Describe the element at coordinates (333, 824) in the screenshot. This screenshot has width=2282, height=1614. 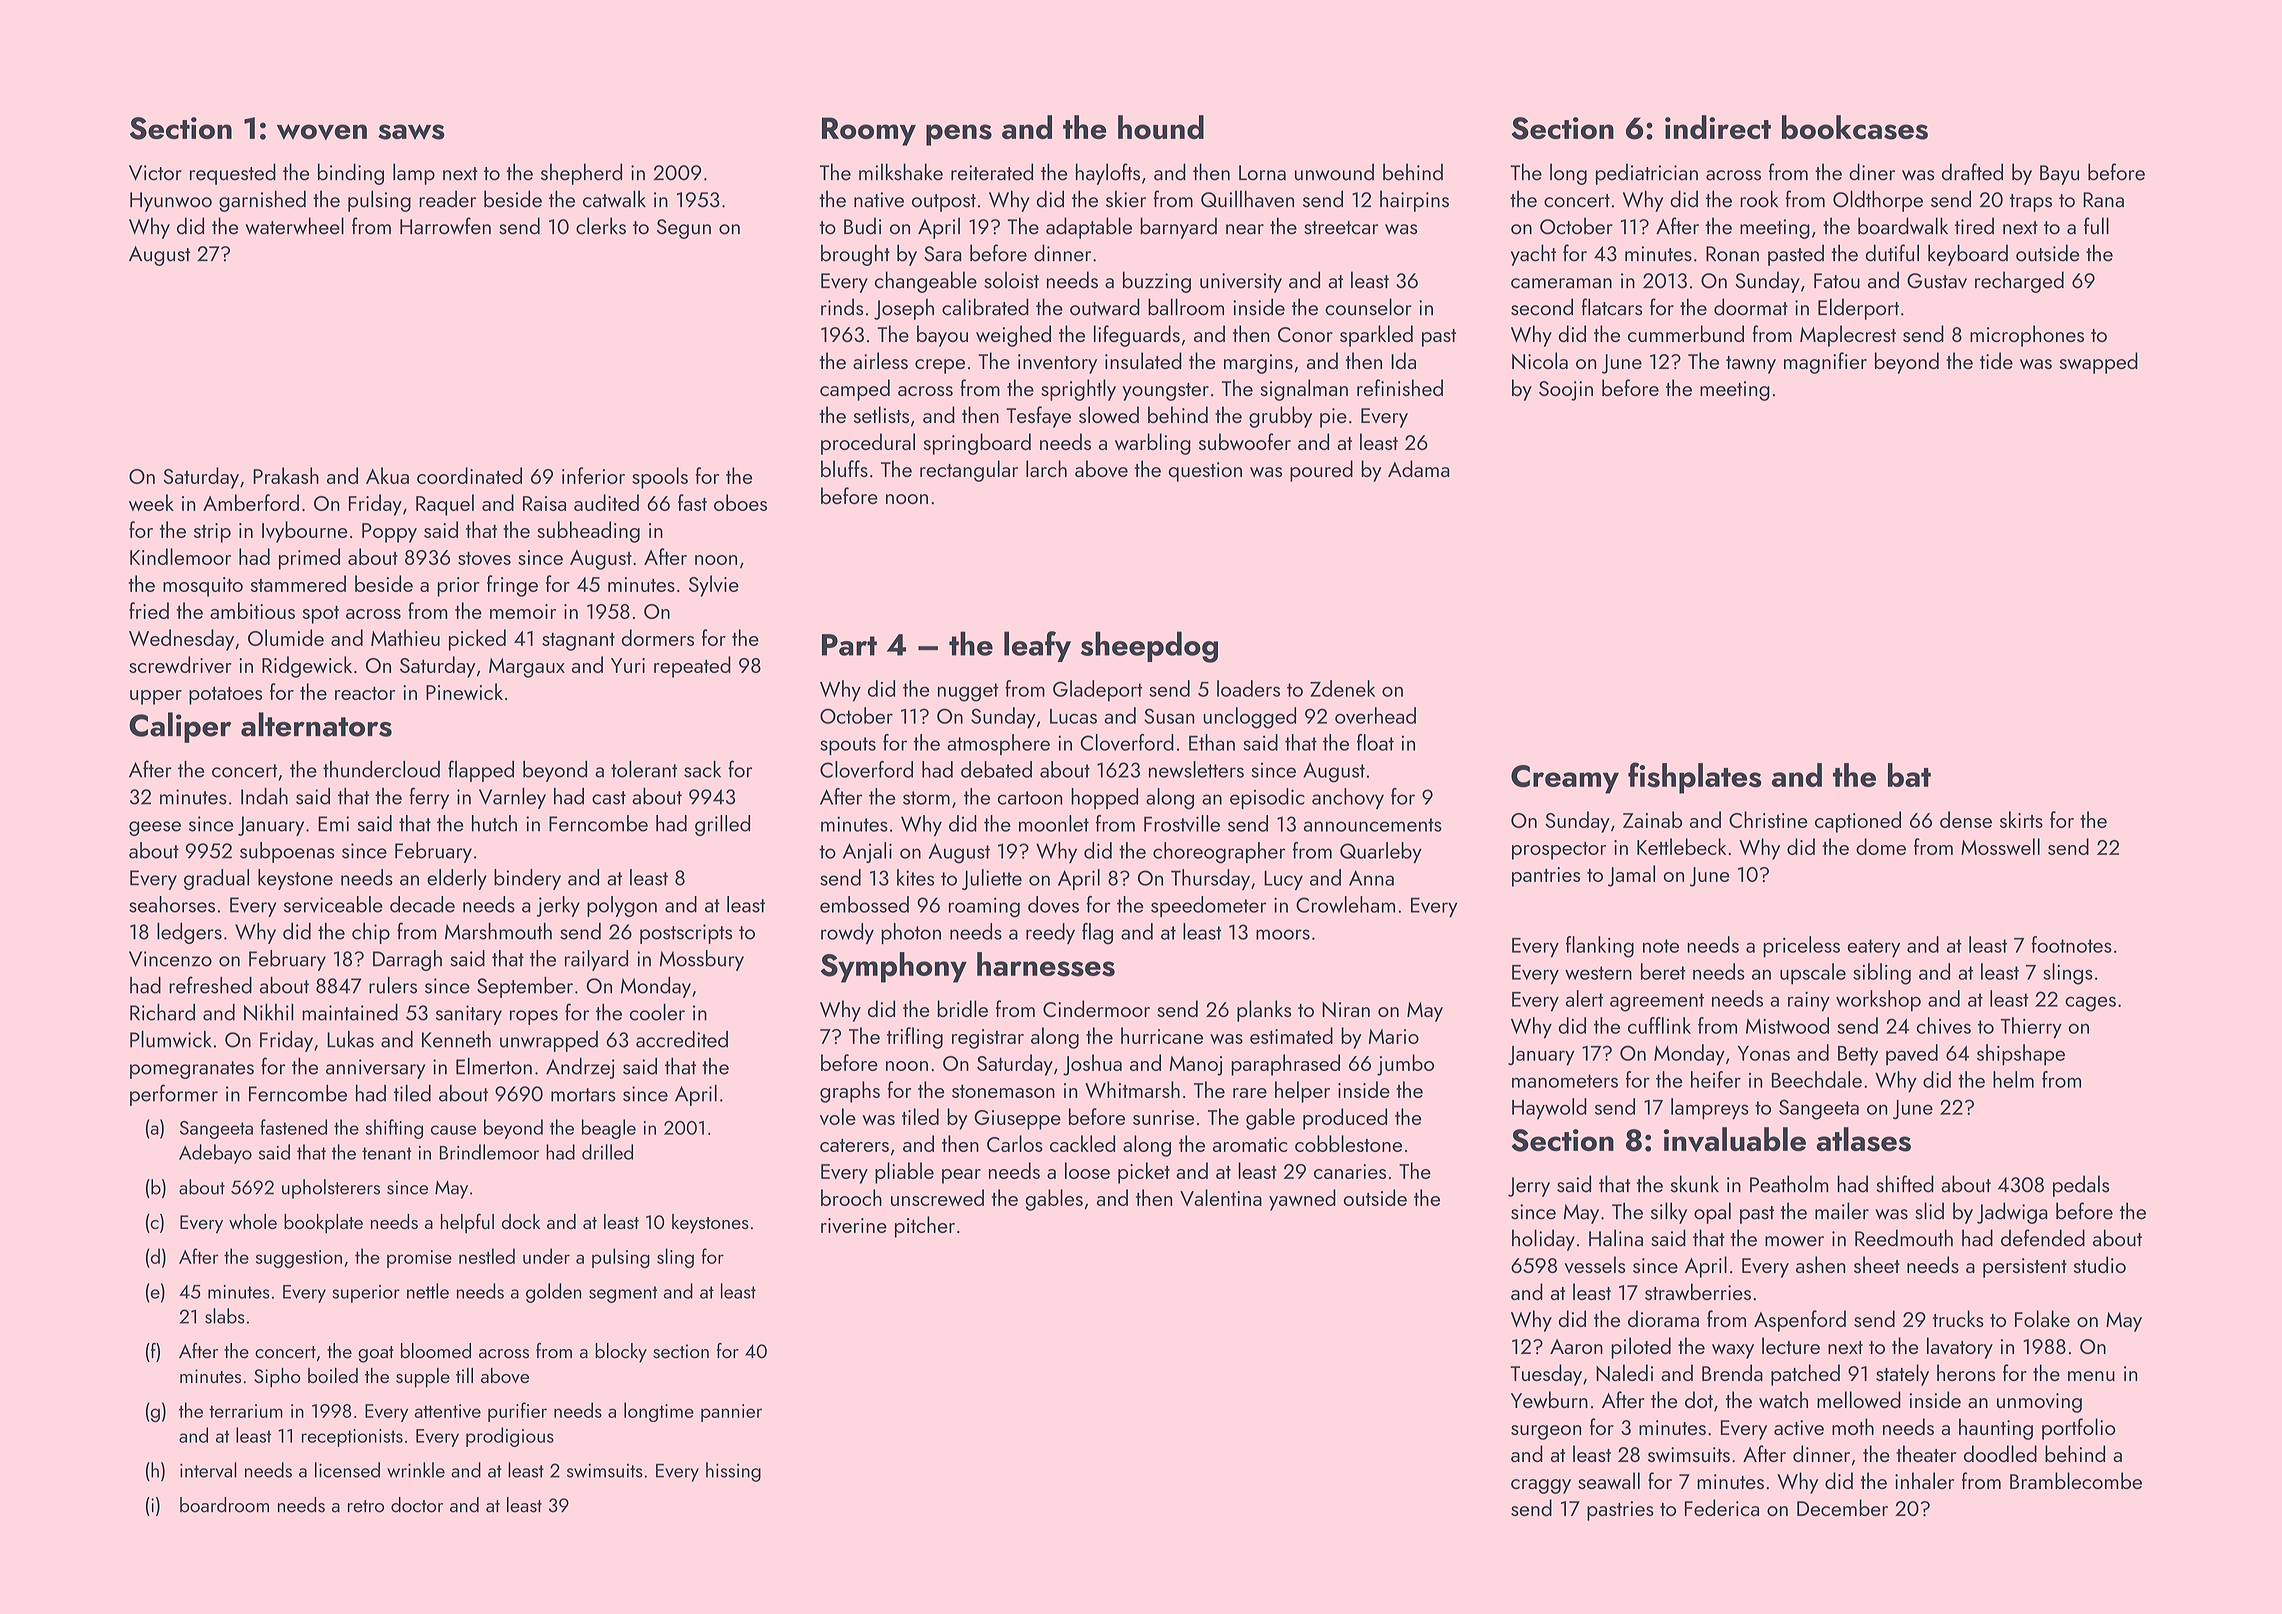
I see `Emi` at that location.
